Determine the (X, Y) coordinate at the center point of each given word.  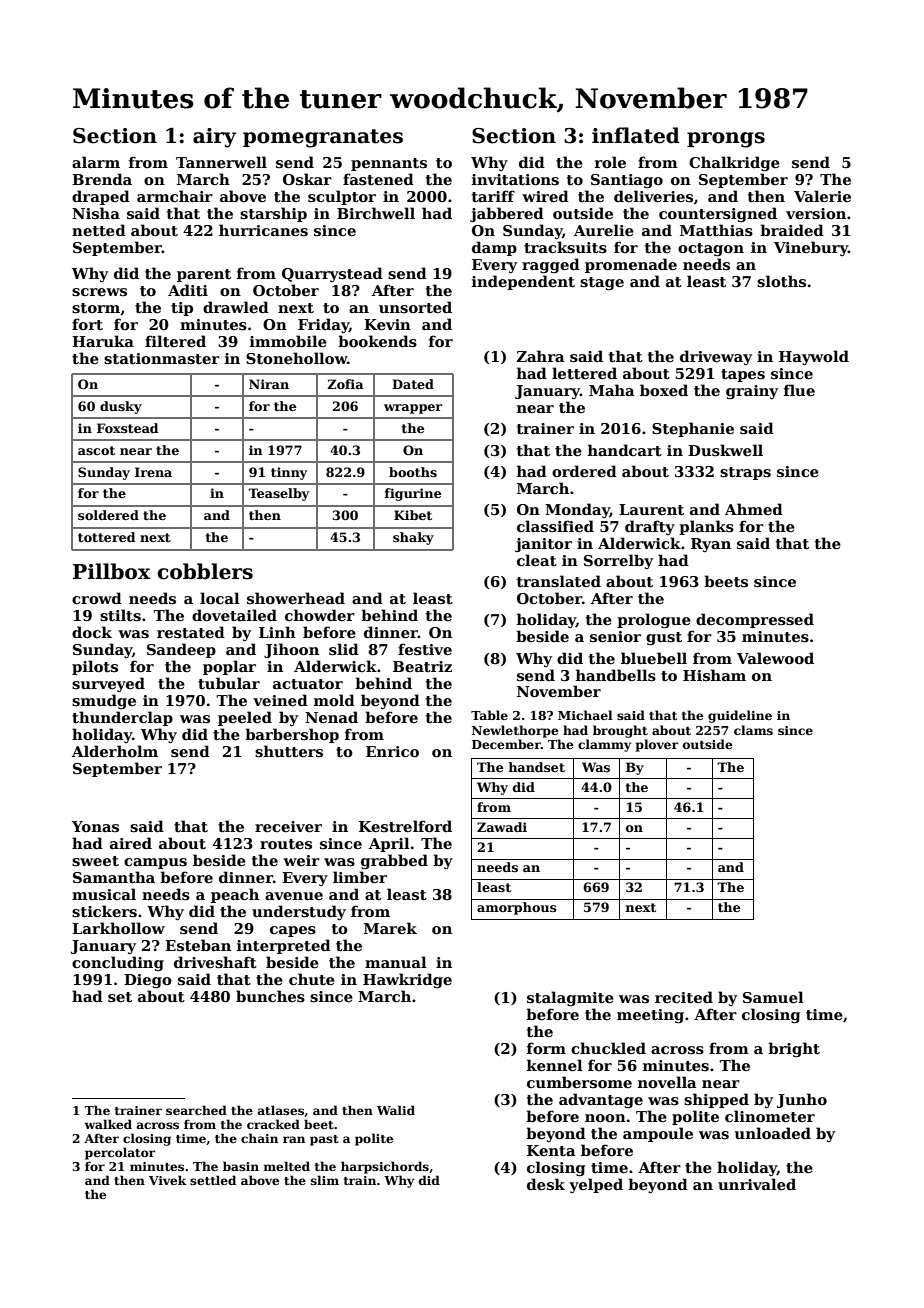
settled (213, 1180)
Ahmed (754, 509)
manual (396, 962)
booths (413, 472)
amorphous (517, 908)
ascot (96, 450)
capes (293, 931)
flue (799, 390)
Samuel (773, 997)
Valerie (822, 196)
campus (155, 863)
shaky (413, 538)
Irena (153, 472)
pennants (389, 164)
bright (794, 1049)
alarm (96, 162)
